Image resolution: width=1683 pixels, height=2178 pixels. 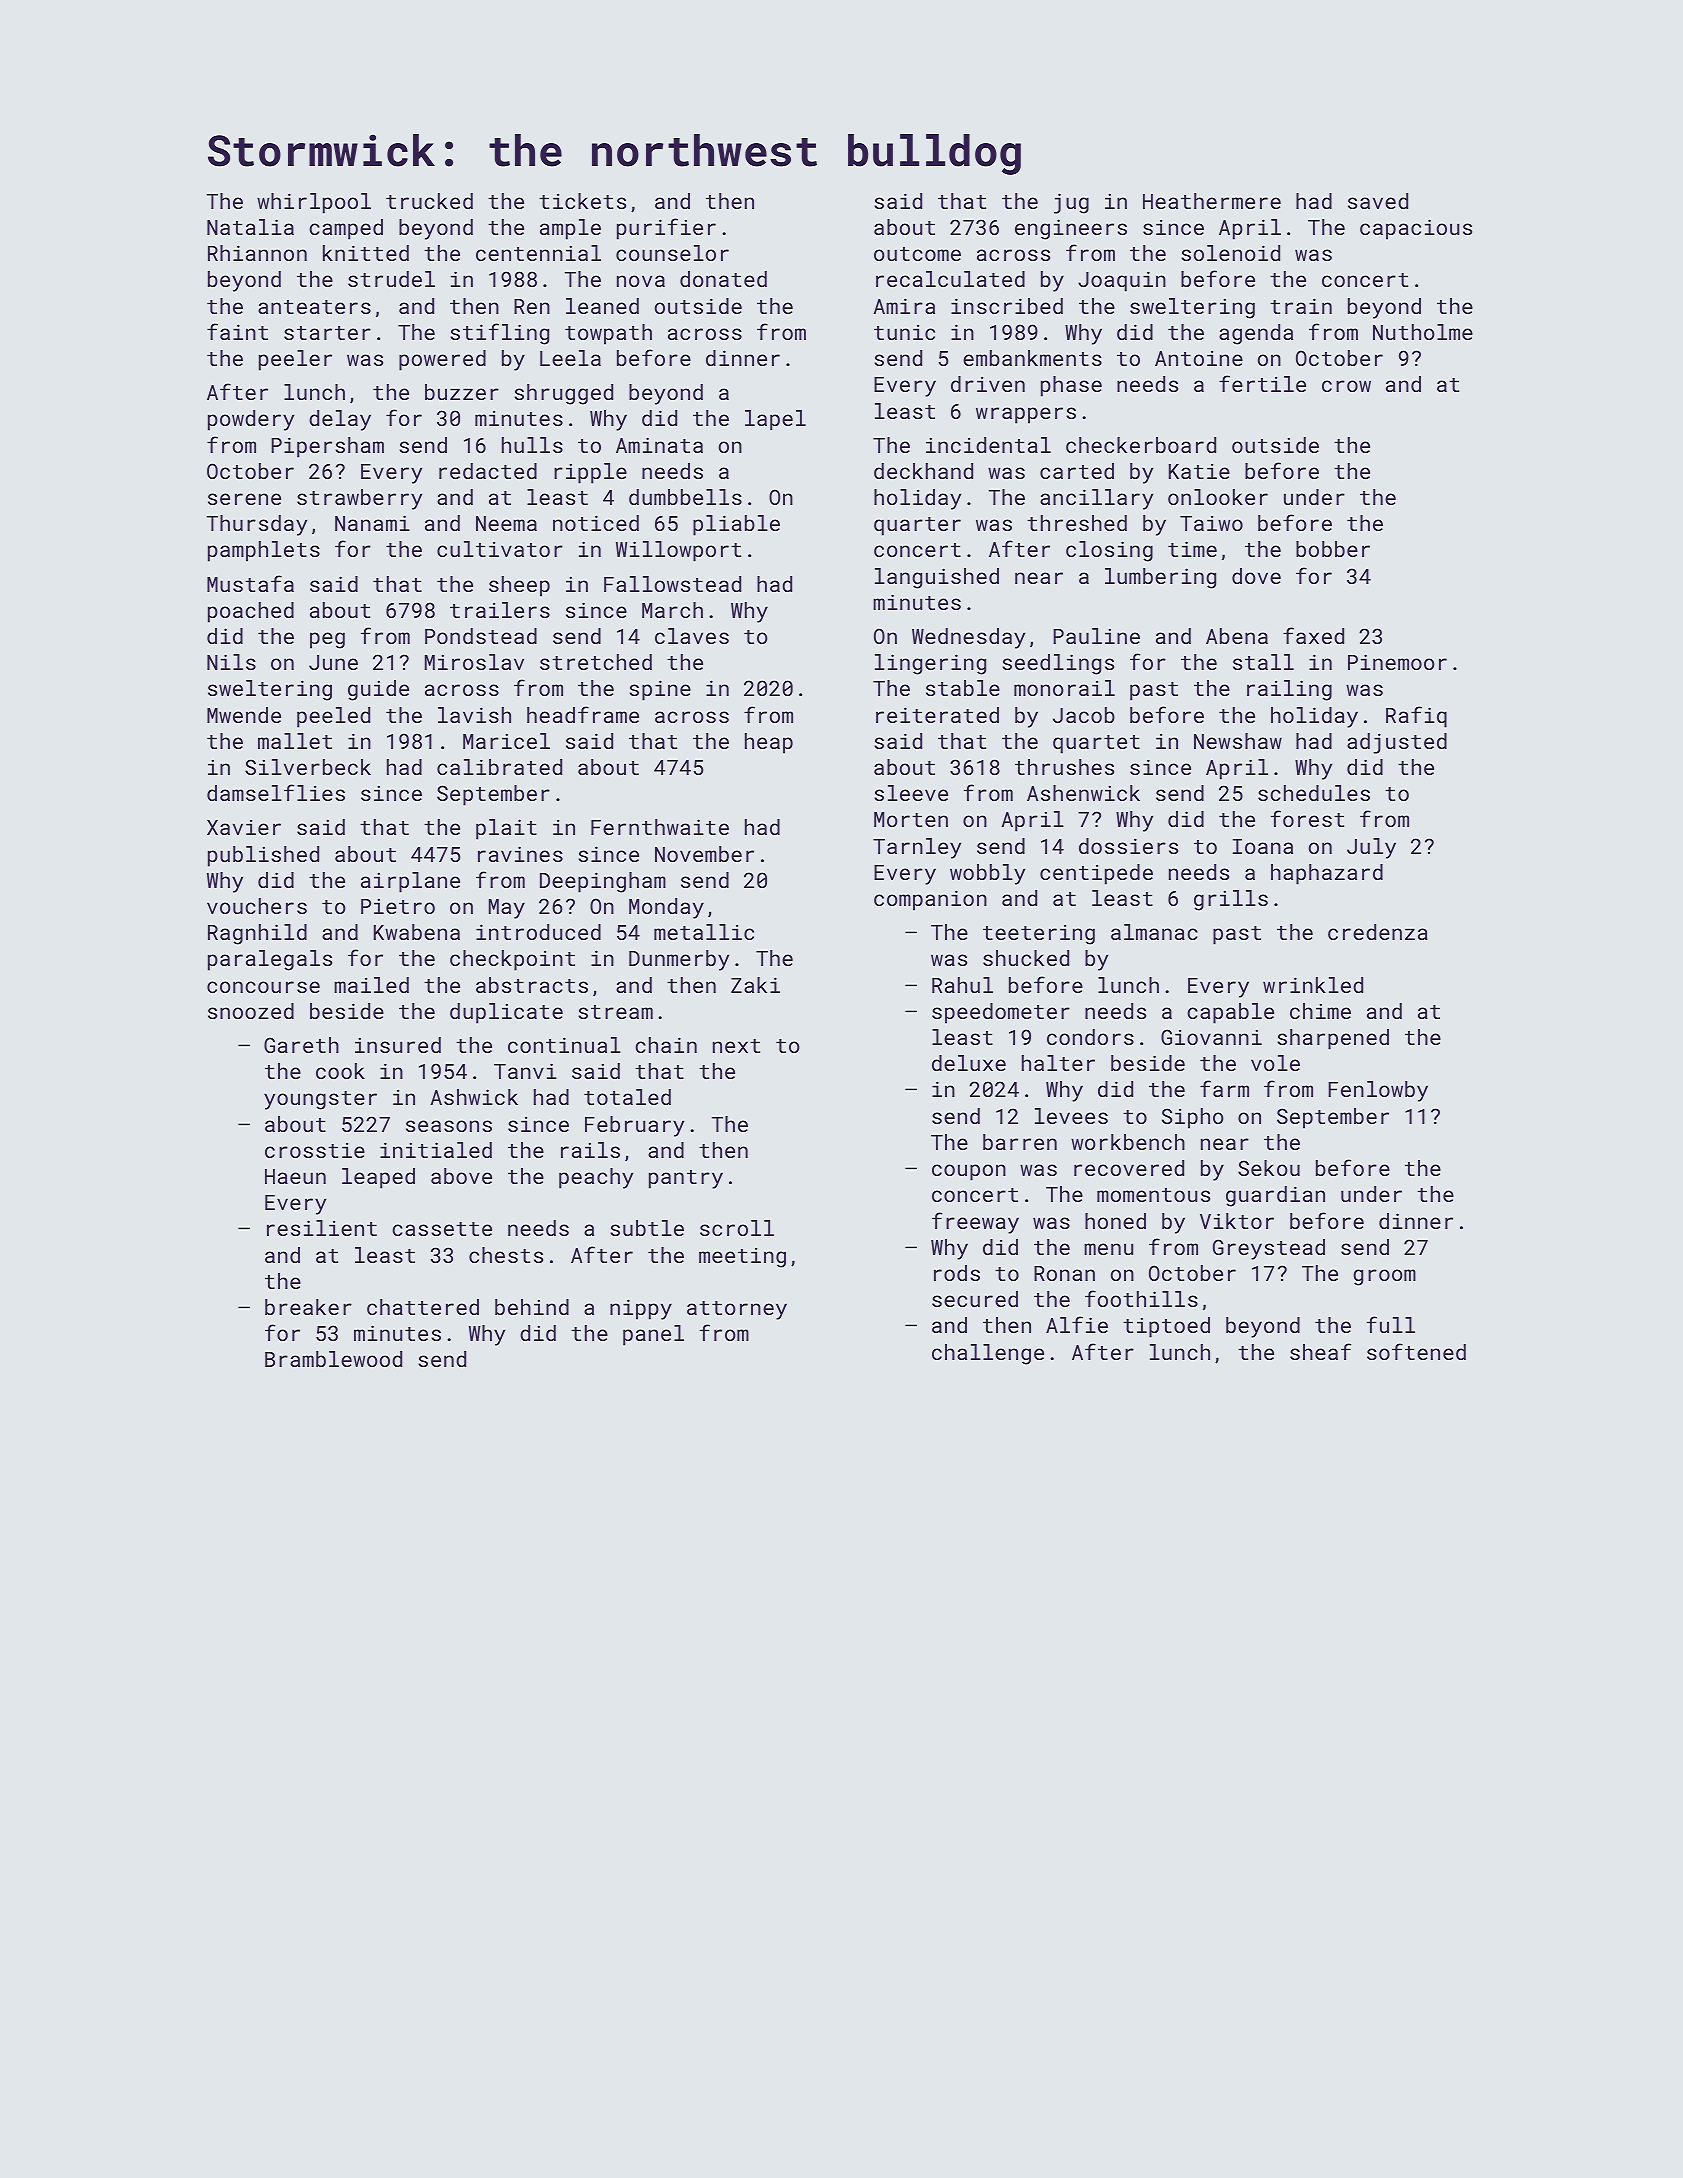 What do you see at coordinates (685, 497) in the screenshot?
I see `dumbbells` at bounding box center [685, 497].
